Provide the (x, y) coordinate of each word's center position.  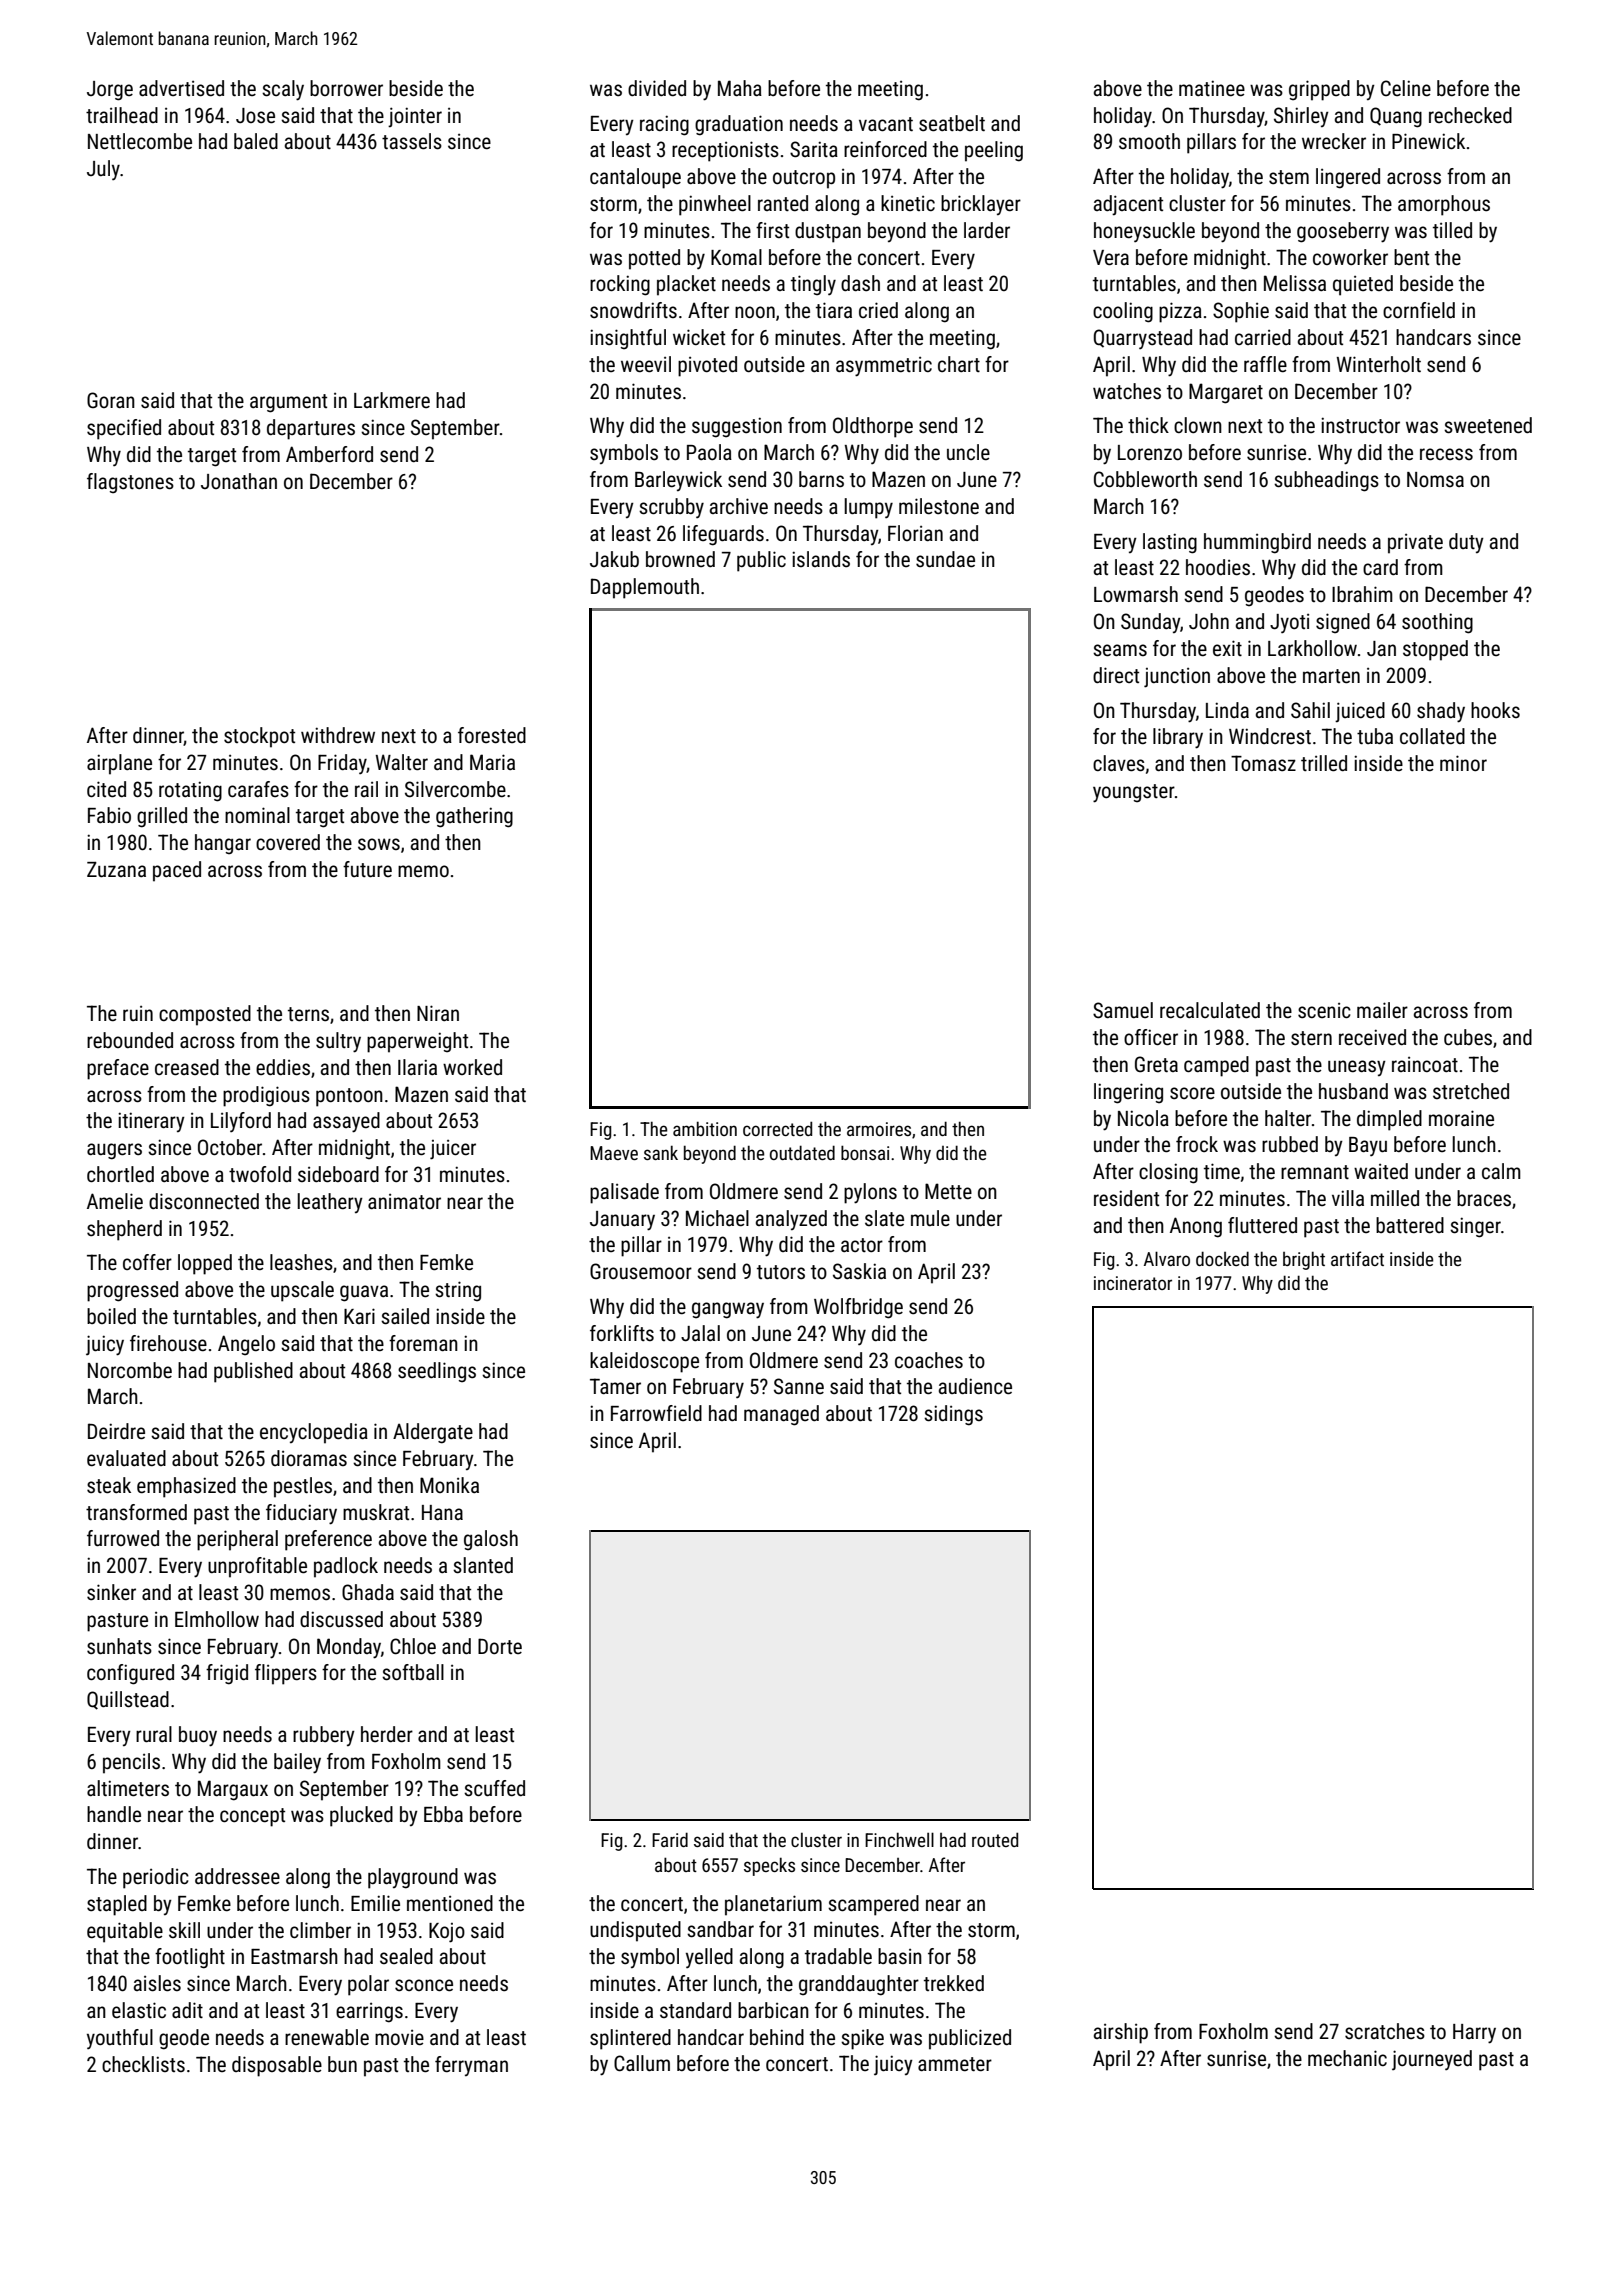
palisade (624, 1193)
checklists (143, 2064)
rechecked (1470, 115)
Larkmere (392, 400)
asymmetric (884, 367)
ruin (138, 1013)
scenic (1324, 1011)
